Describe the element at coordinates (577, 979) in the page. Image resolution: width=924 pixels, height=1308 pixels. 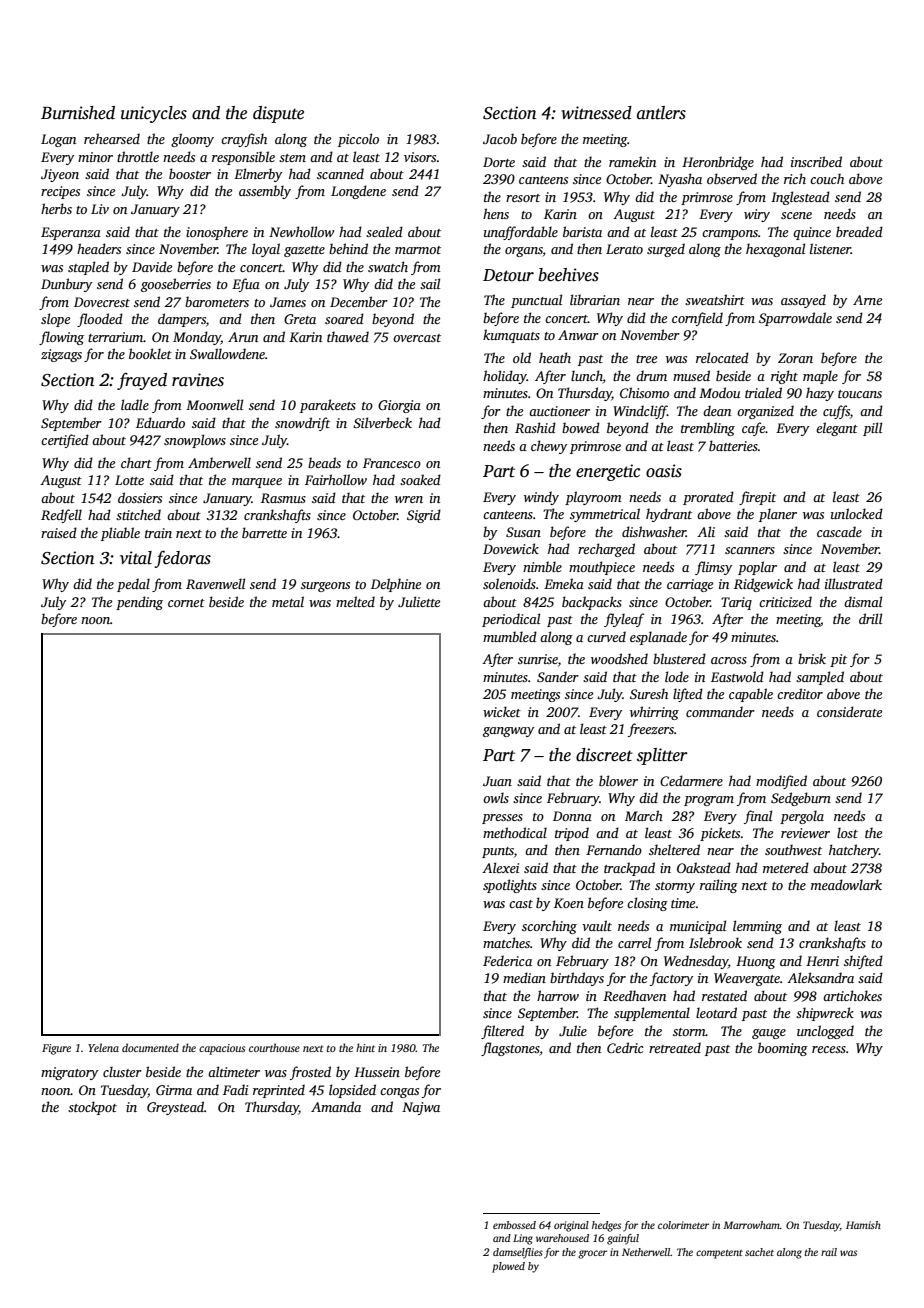
I see `birthdays` at that location.
